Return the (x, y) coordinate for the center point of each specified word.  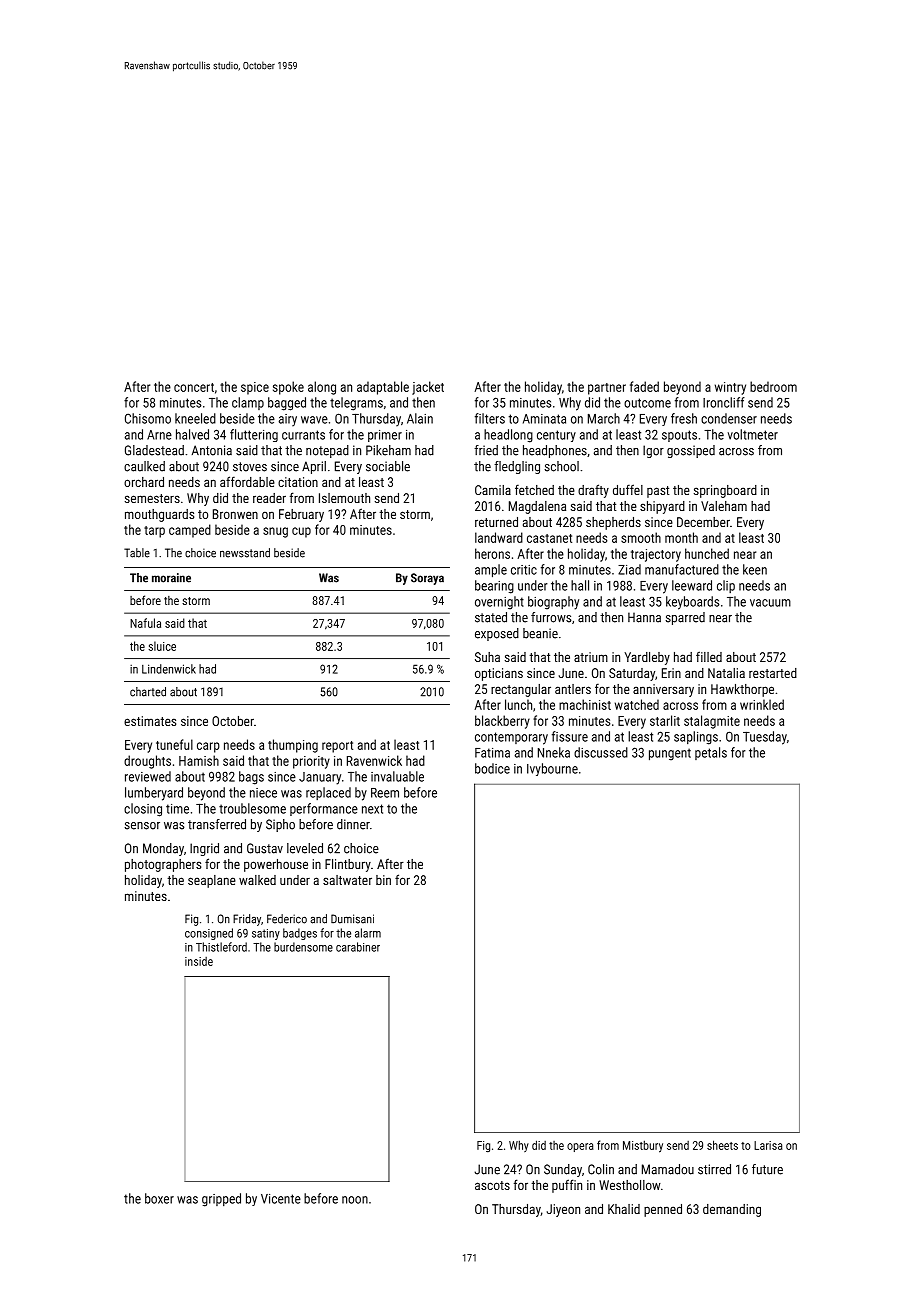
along (322, 388)
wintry (730, 388)
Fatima (492, 753)
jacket (428, 388)
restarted (773, 673)
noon (355, 1200)
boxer (159, 1198)
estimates (150, 721)
